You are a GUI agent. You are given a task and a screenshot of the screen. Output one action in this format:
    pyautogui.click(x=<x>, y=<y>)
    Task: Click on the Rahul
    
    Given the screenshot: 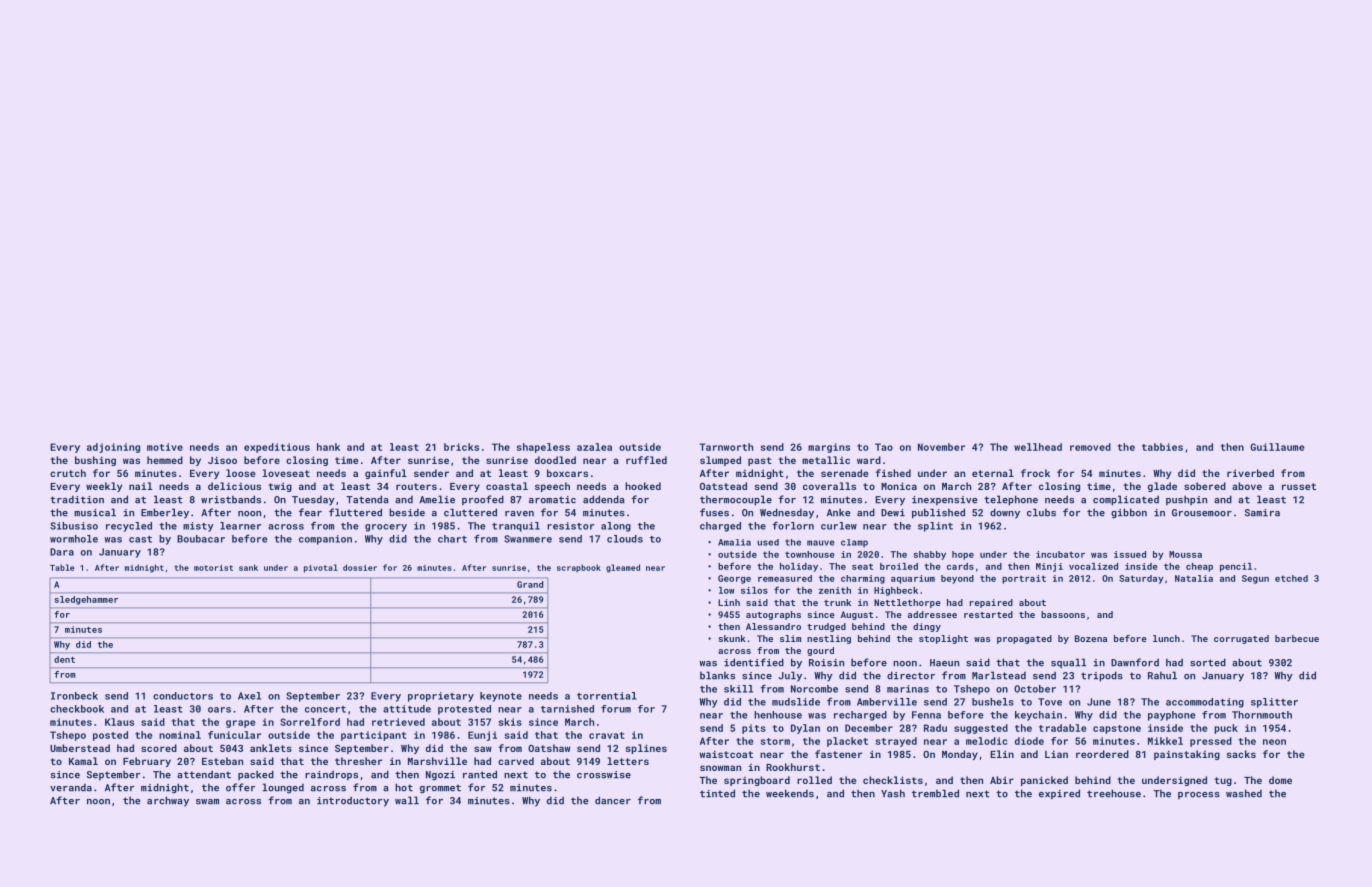 What is the action you would take?
    pyautogui.click(x=1162, y=675)
